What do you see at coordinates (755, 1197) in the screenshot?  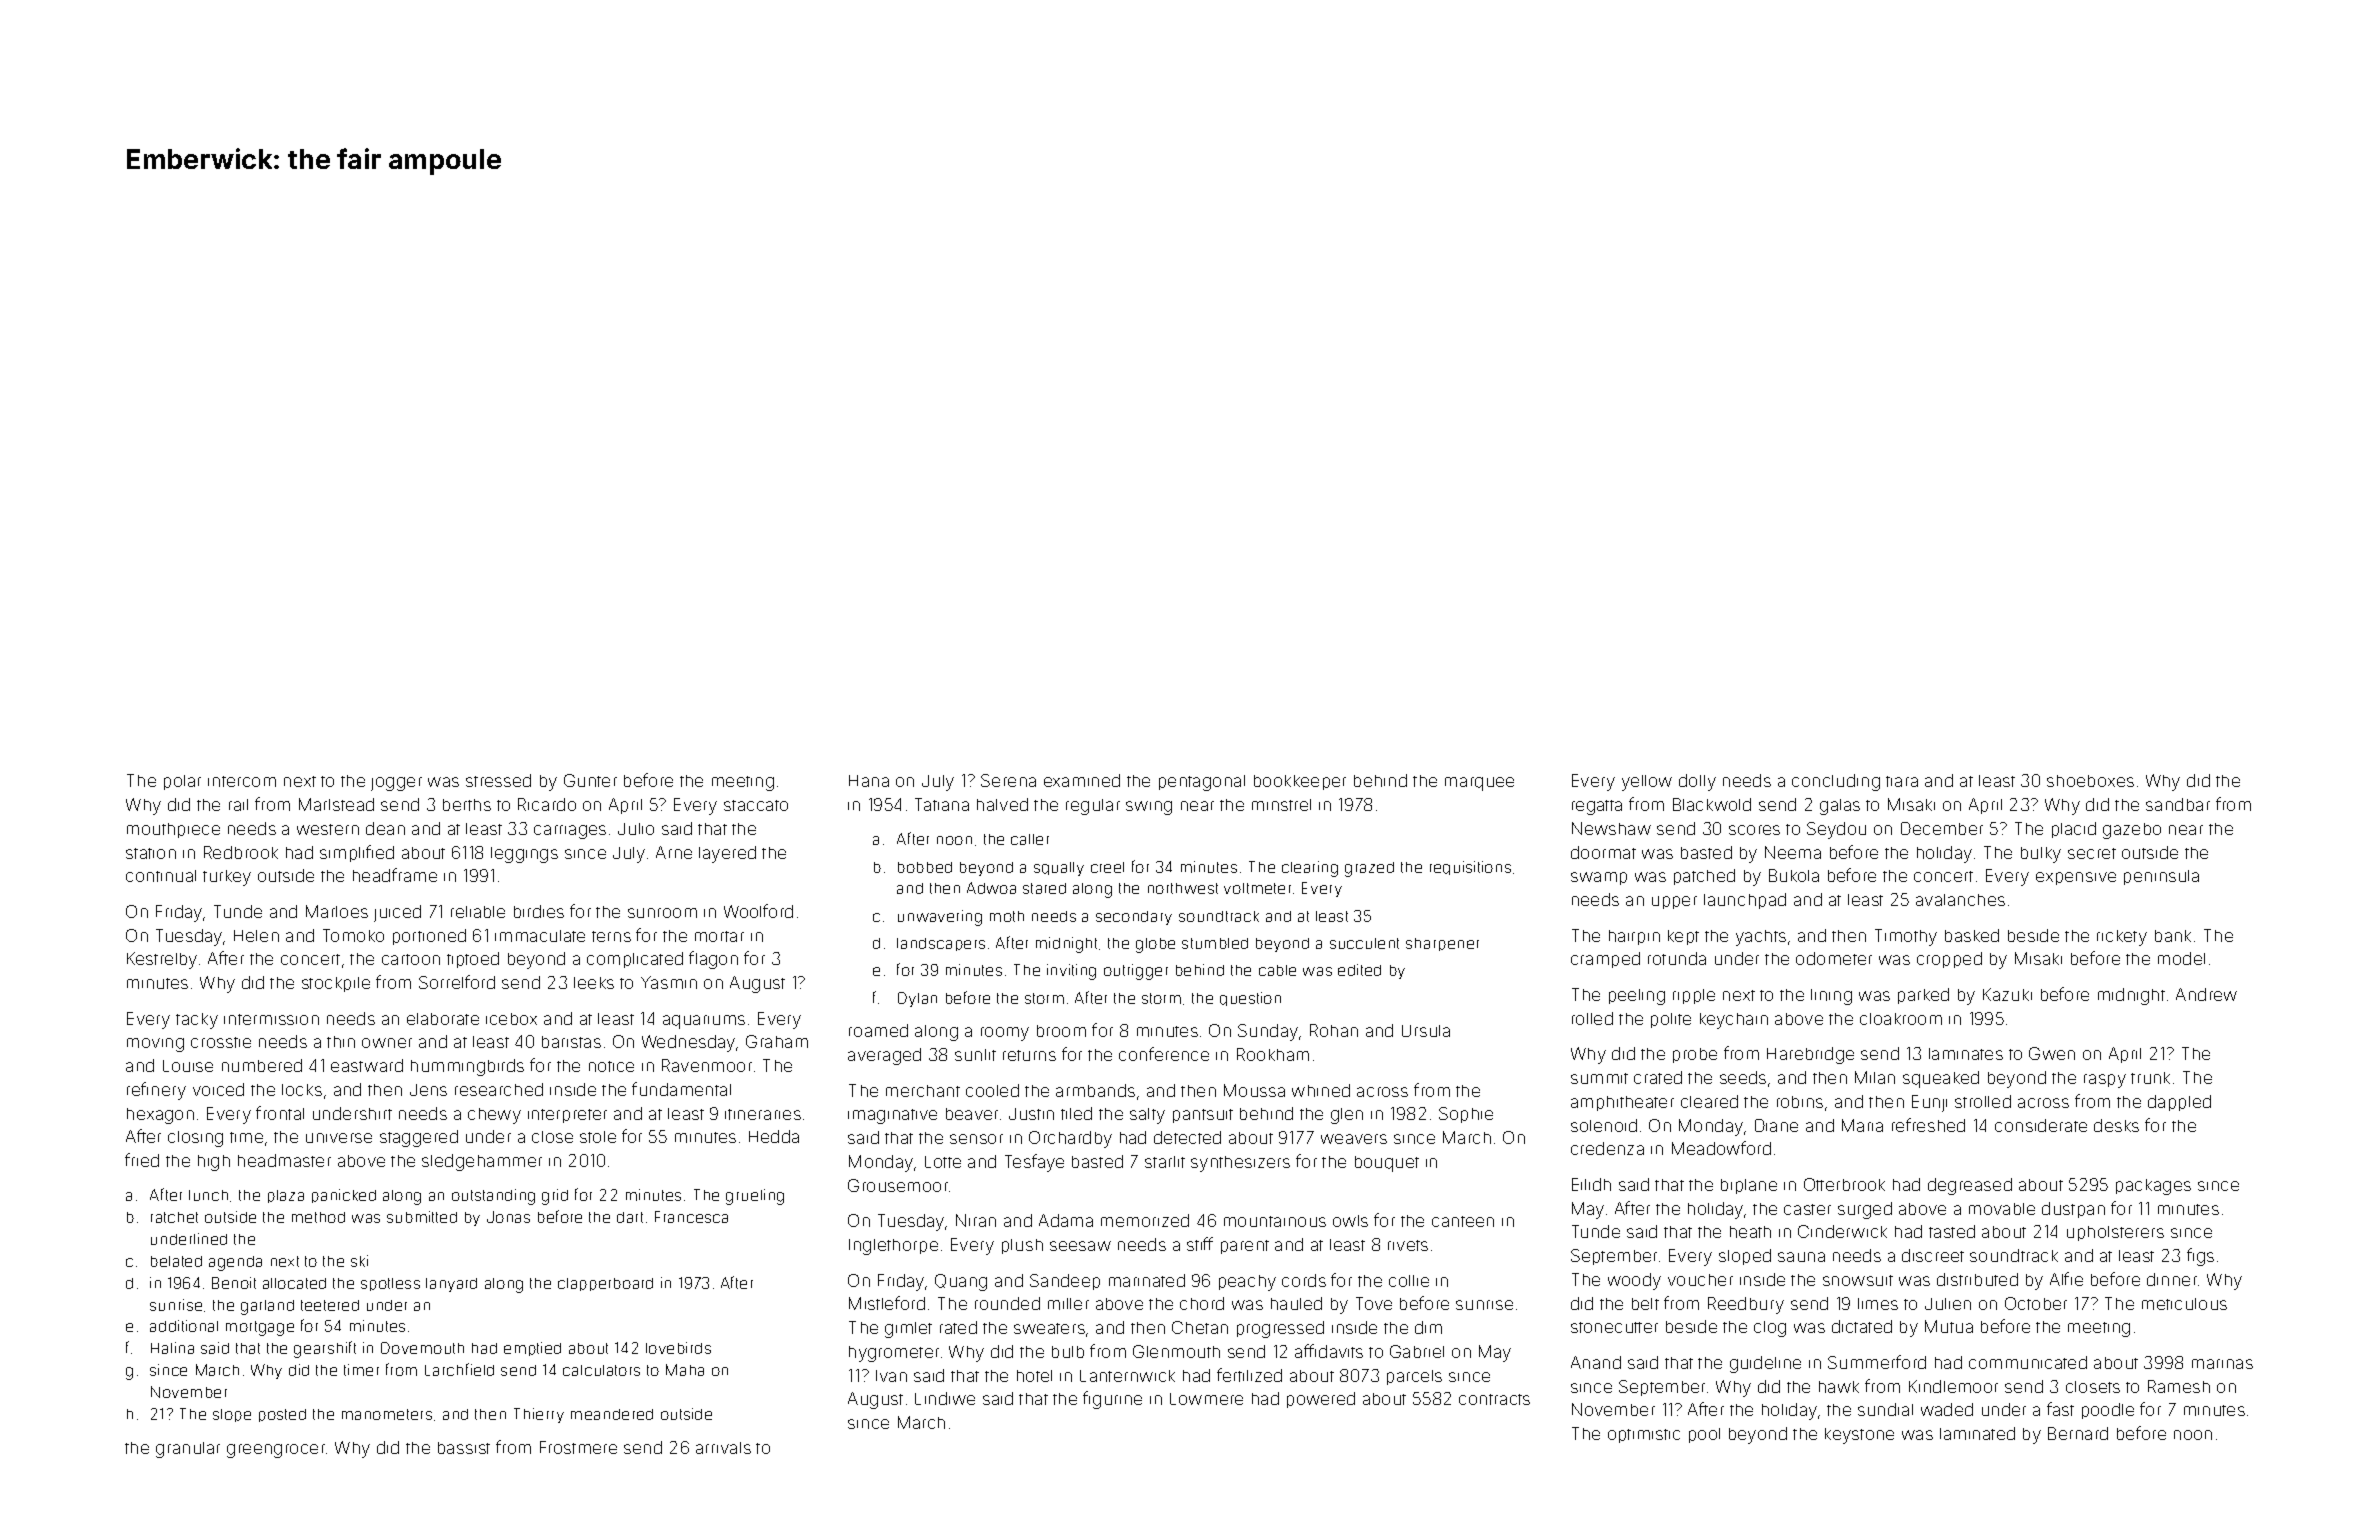 I see `grueling` at bounding box center [755, 1197].
